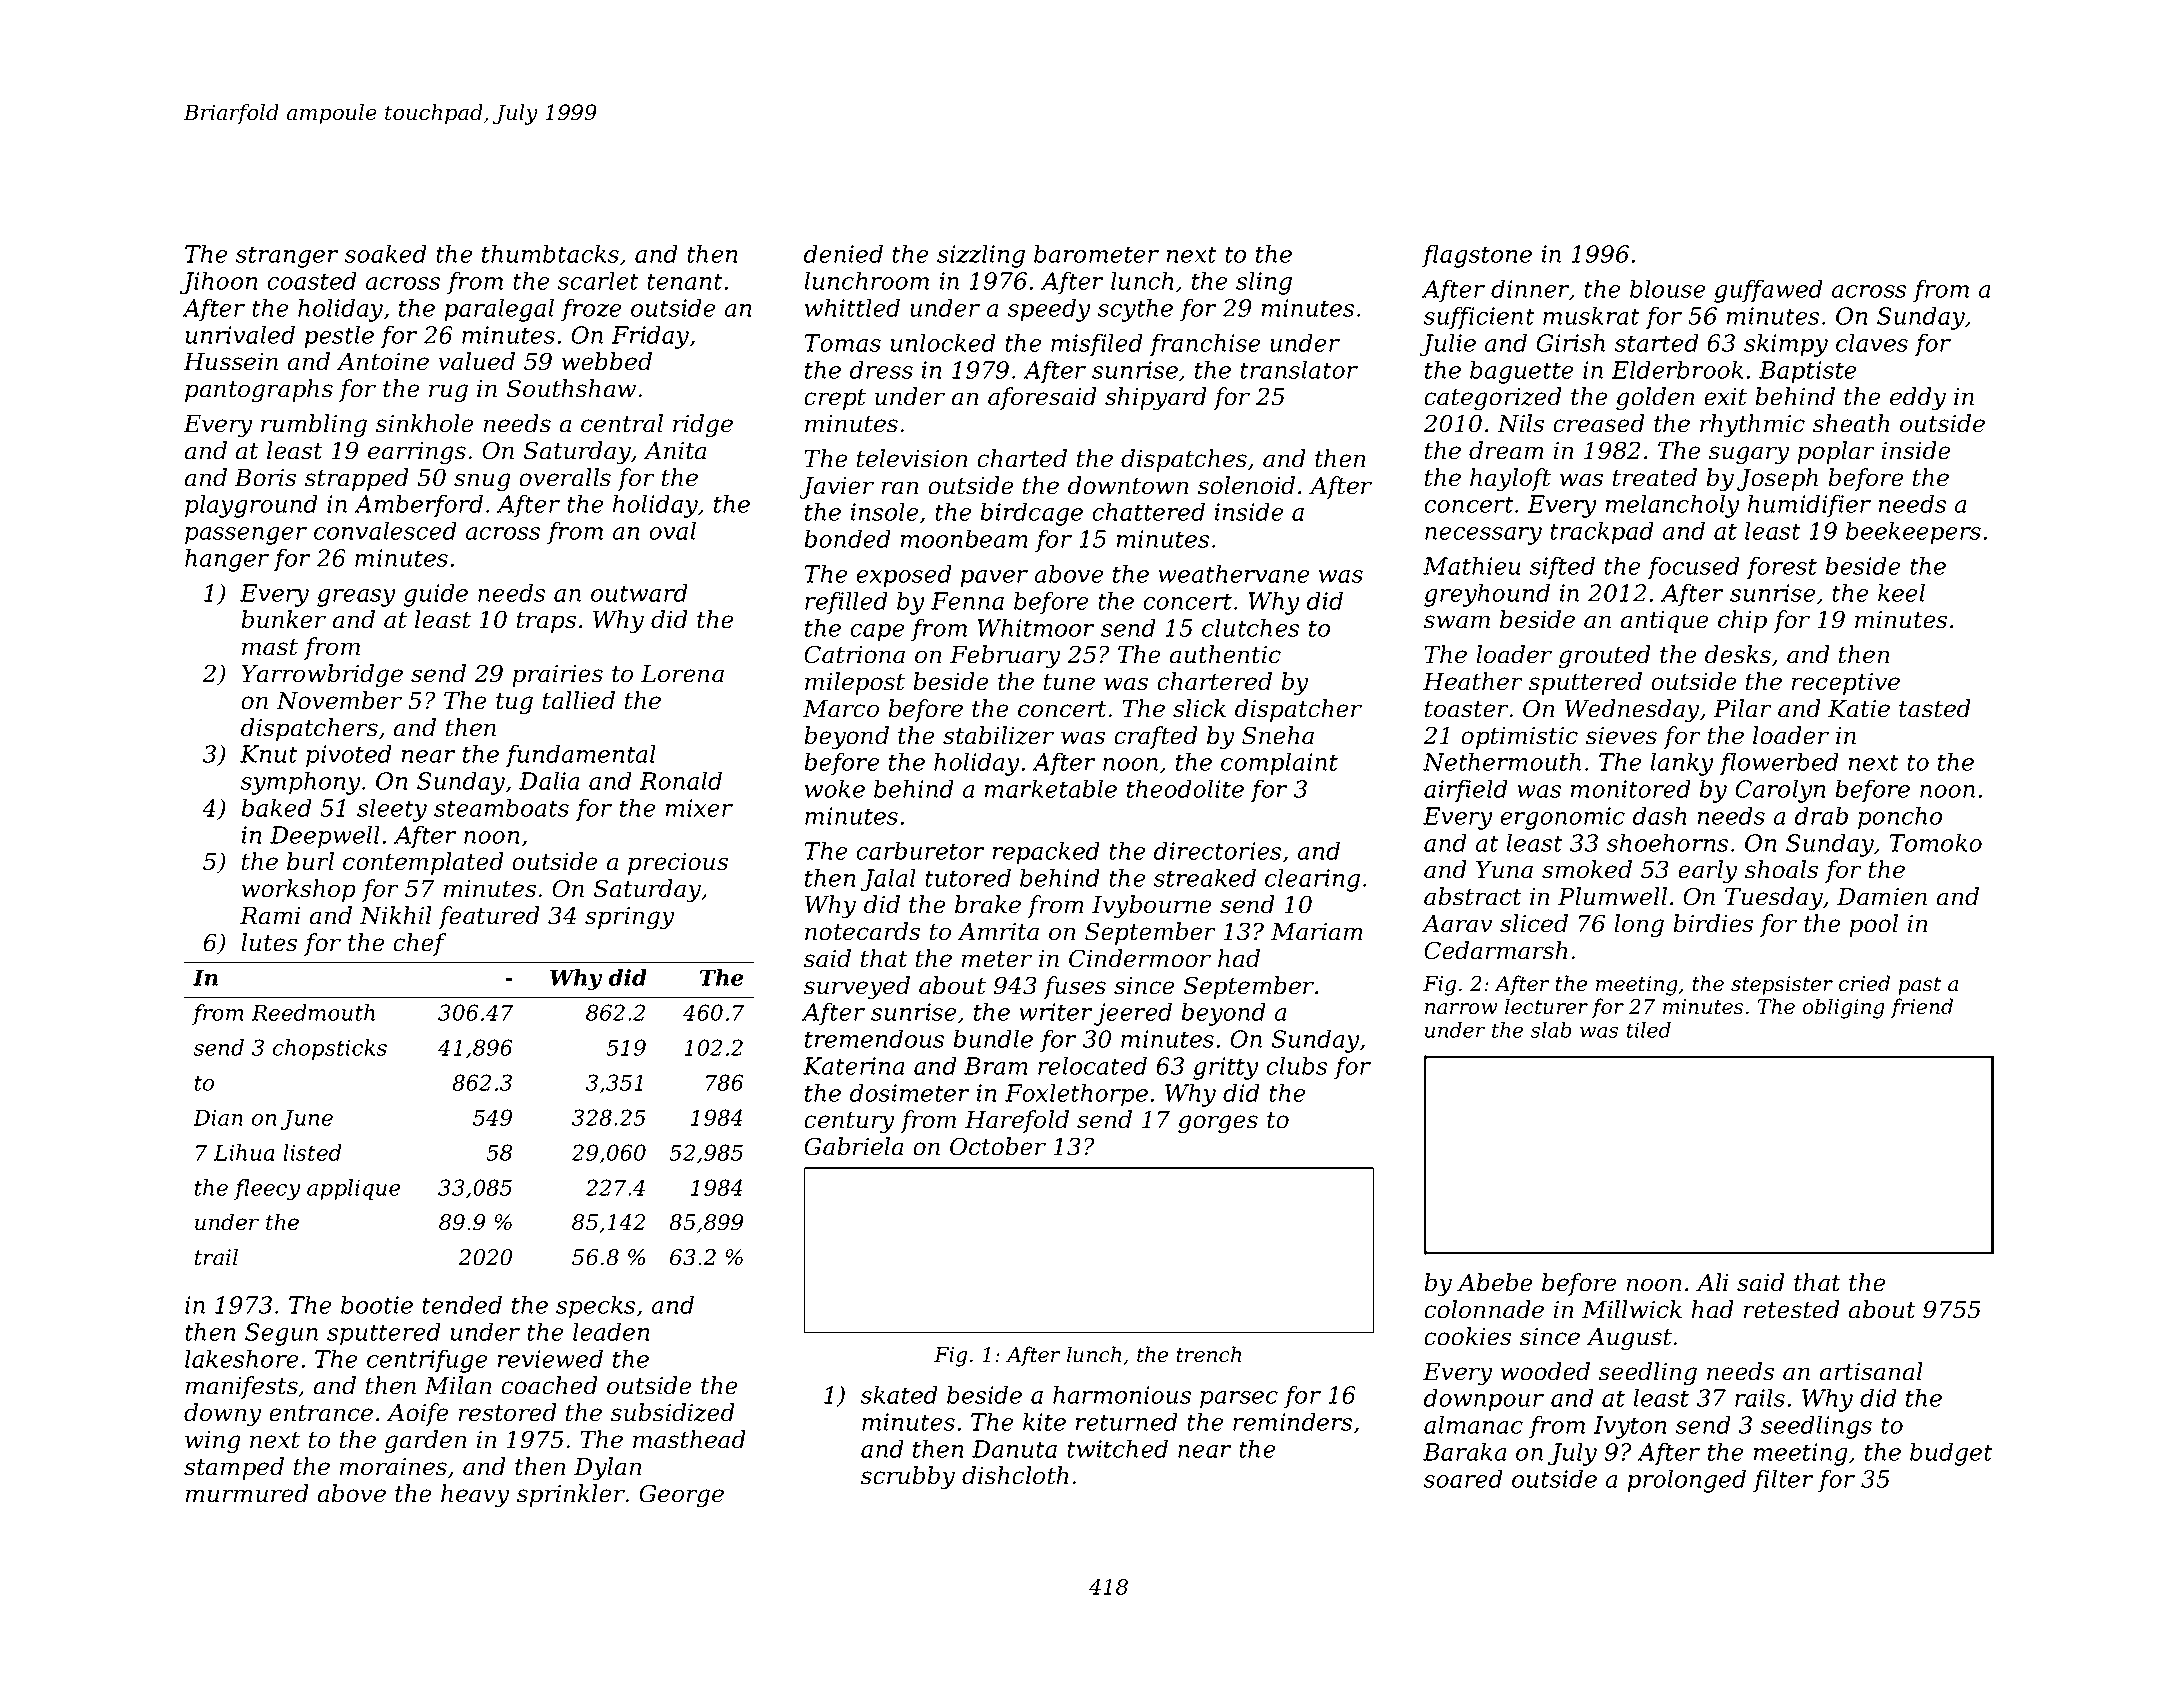 This screenshot has width=2178, height=1683. I want to click on central, so click(622, 423).
